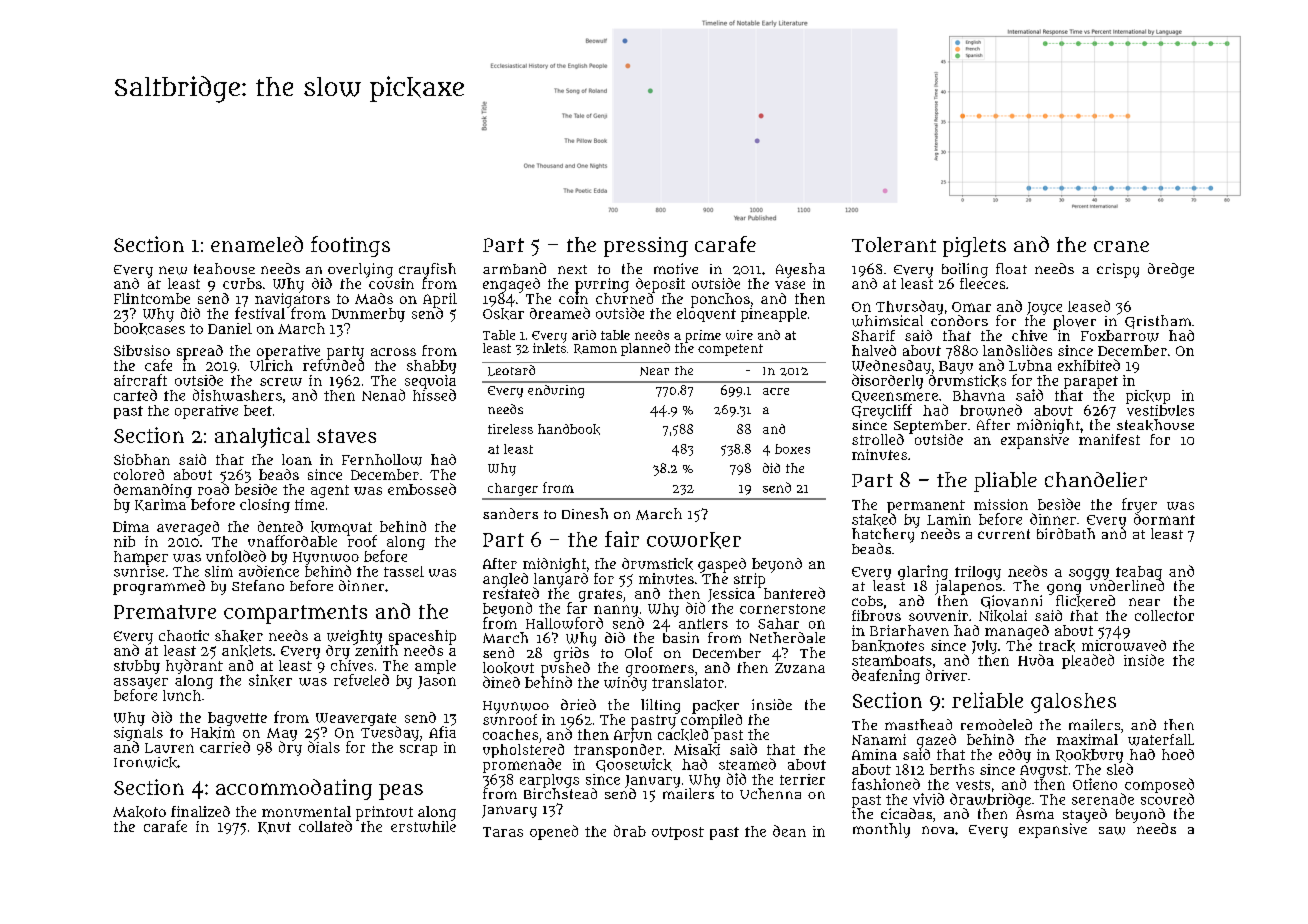  Describe the element at coordinates (790, 285) in the screenshot. I see `vase` at that location.
